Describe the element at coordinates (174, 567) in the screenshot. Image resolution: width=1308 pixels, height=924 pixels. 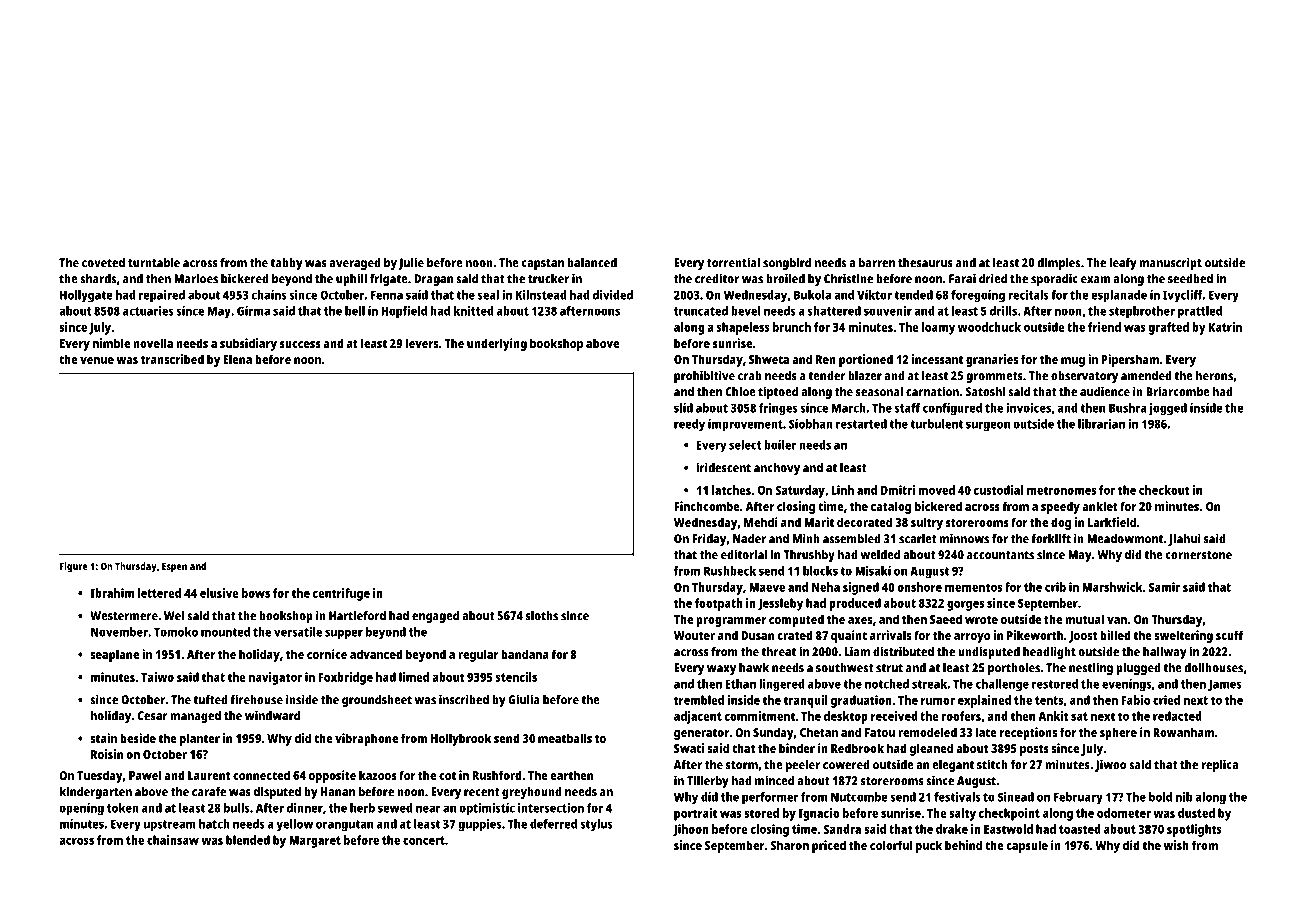
I see `Espen` at that location.
